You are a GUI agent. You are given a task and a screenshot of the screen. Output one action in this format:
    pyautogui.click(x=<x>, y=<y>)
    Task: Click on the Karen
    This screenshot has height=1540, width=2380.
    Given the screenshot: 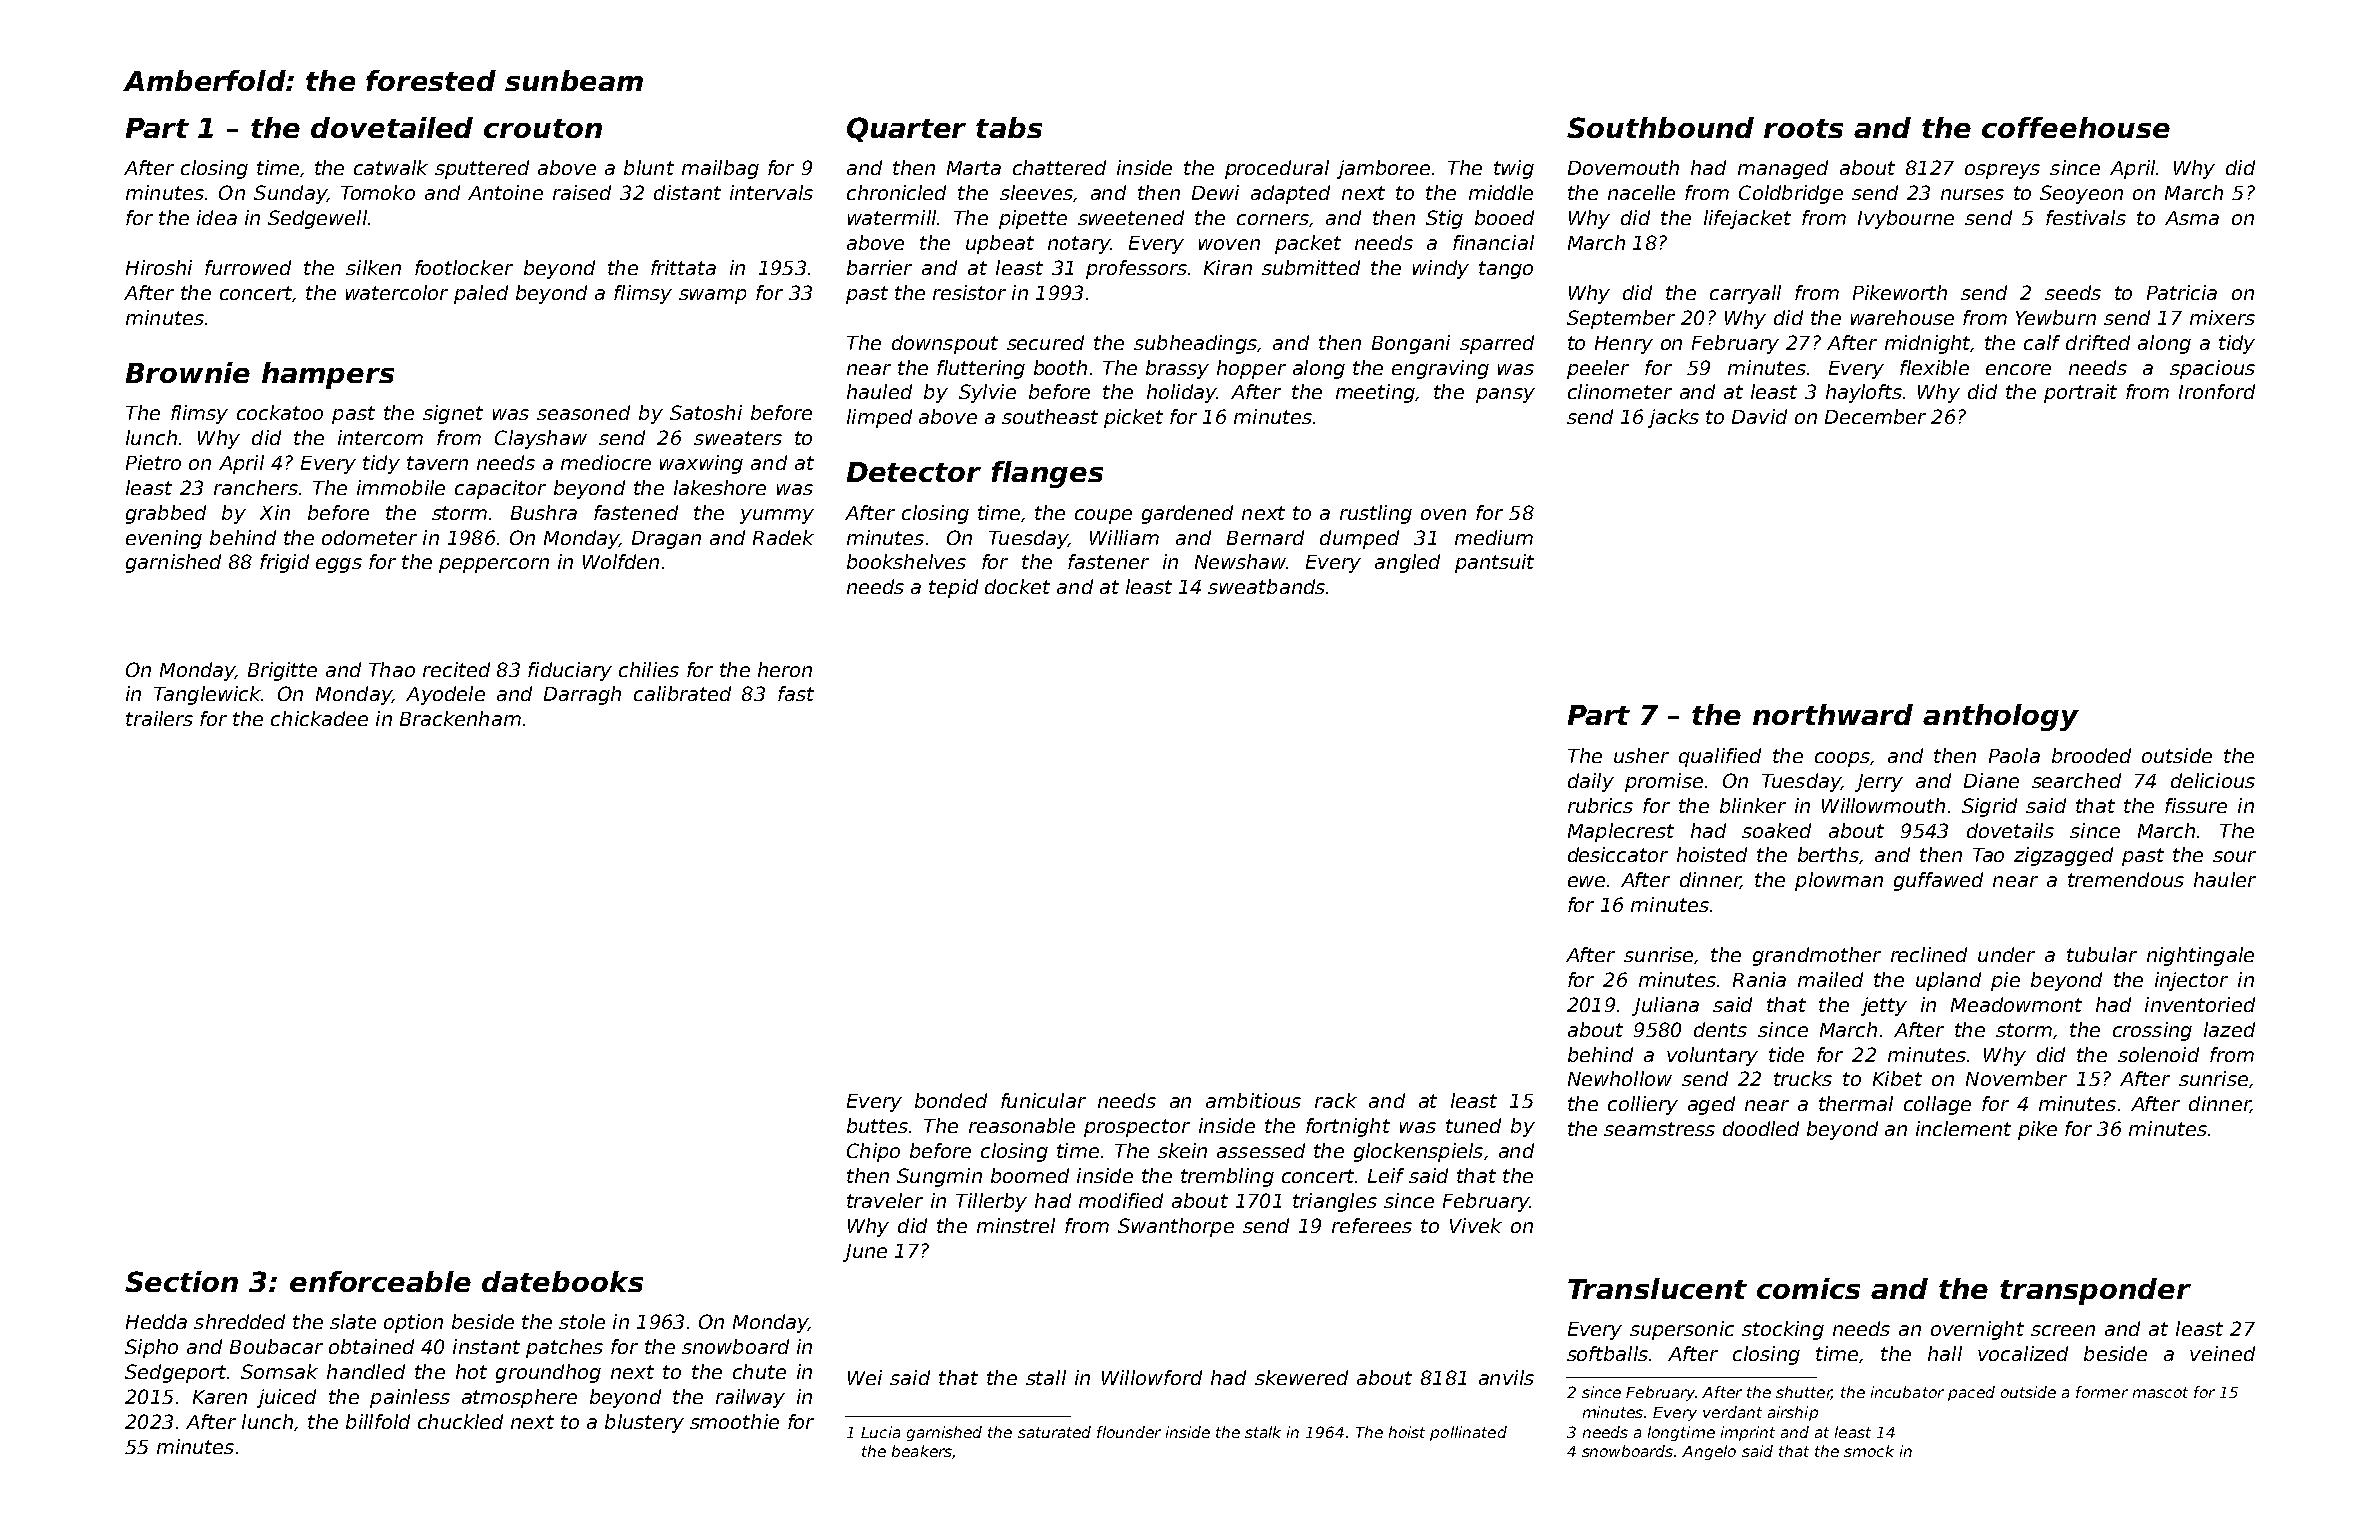 What is the action you would take?
    pyautogui.click(x=220, y=1397)
